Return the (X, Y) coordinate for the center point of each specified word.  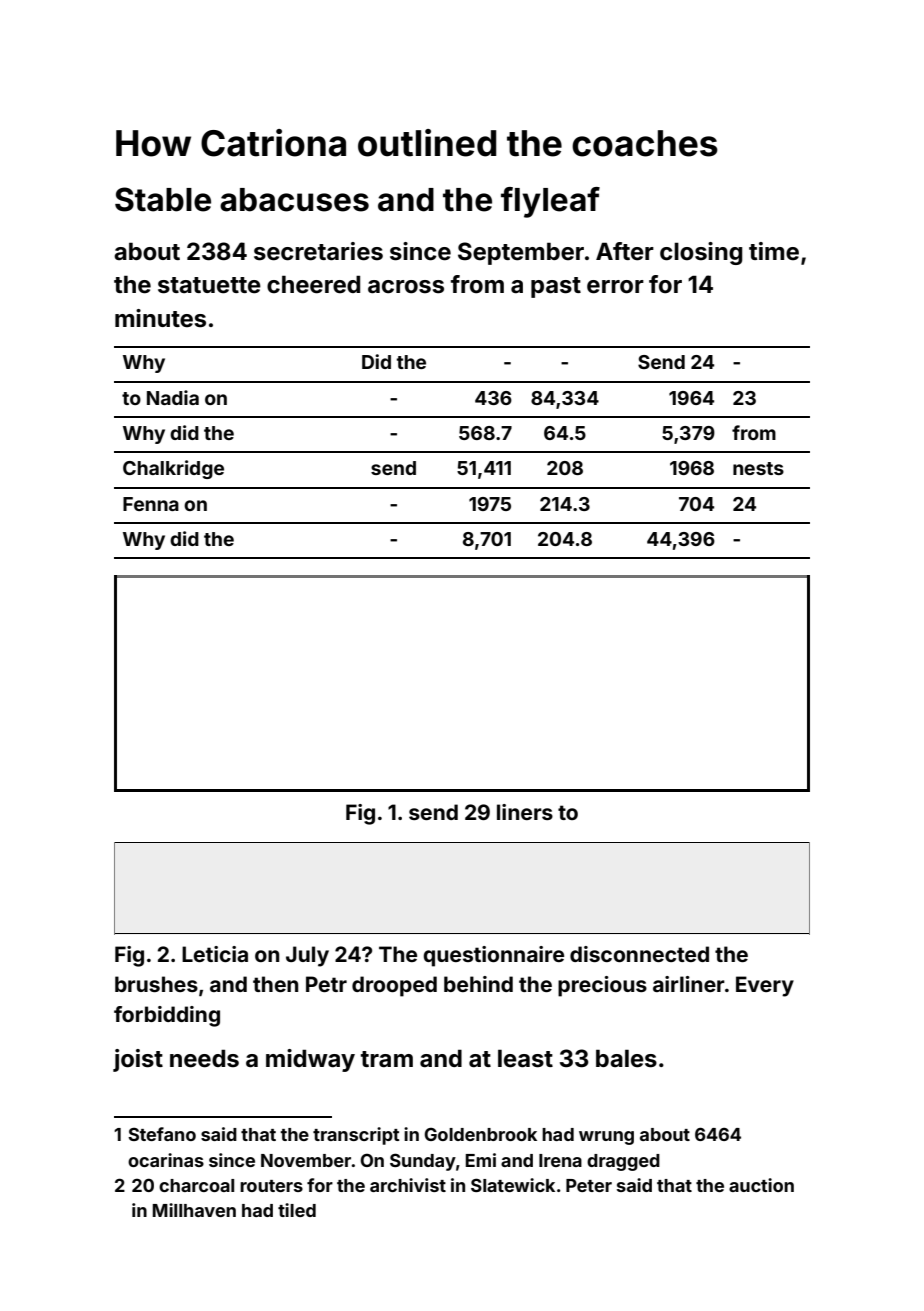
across (406, 287)
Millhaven (194, 1210)
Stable (163, 199)
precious (602, 986)
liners (525, 812)
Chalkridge (173, 469)
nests (758, 468)
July (307, 956)
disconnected (639, 954)
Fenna (151, 504)
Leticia (215, 954)
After (625, 251)
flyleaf (550, 202)
